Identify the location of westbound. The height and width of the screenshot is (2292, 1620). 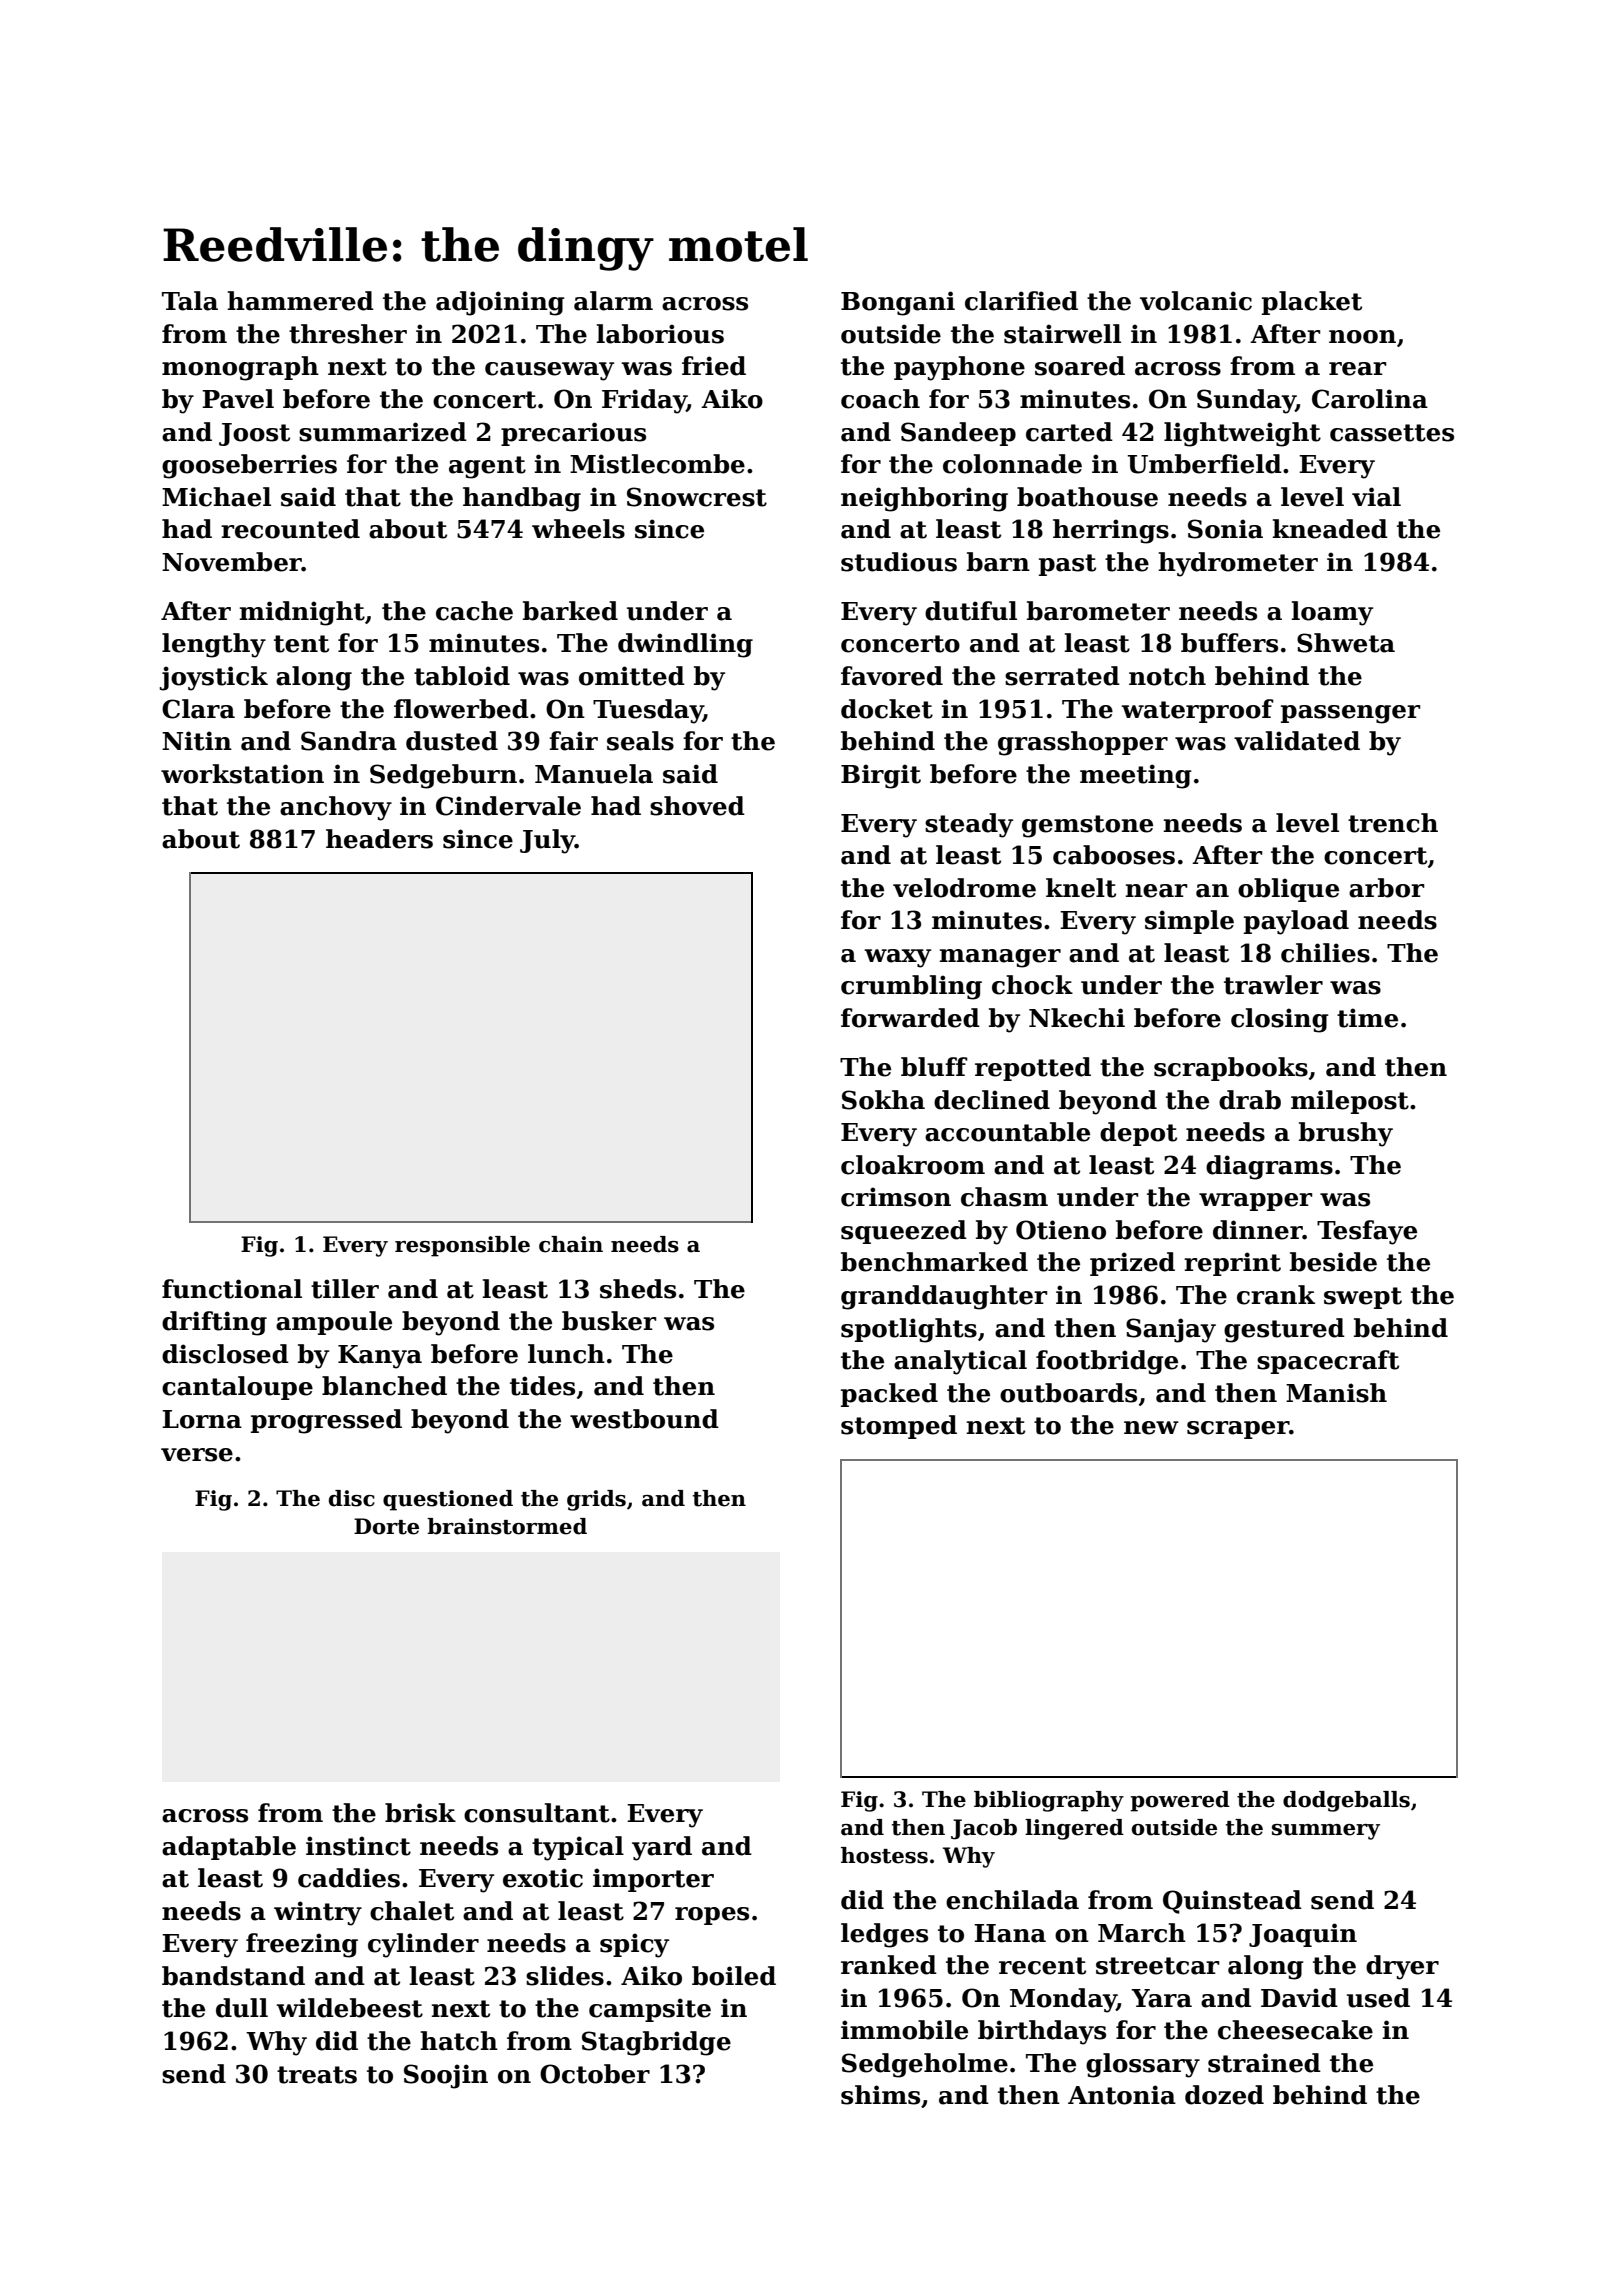
(644, 1419).
